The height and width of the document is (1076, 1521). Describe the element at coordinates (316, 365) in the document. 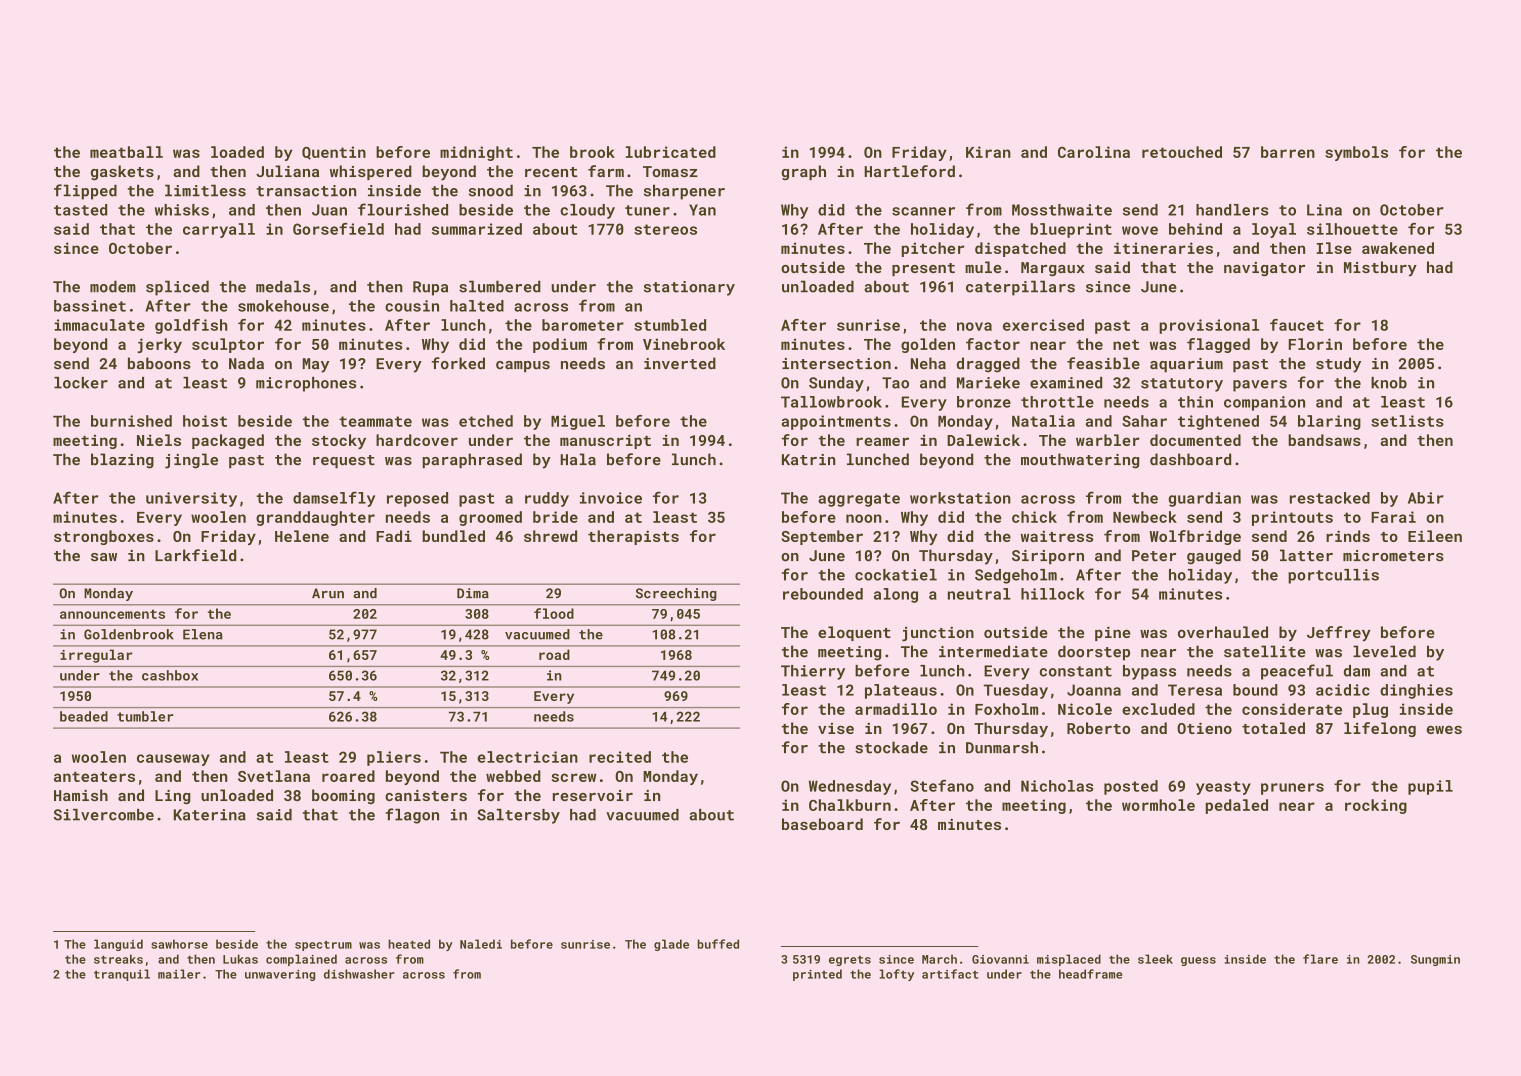

I see `May` at that location.
